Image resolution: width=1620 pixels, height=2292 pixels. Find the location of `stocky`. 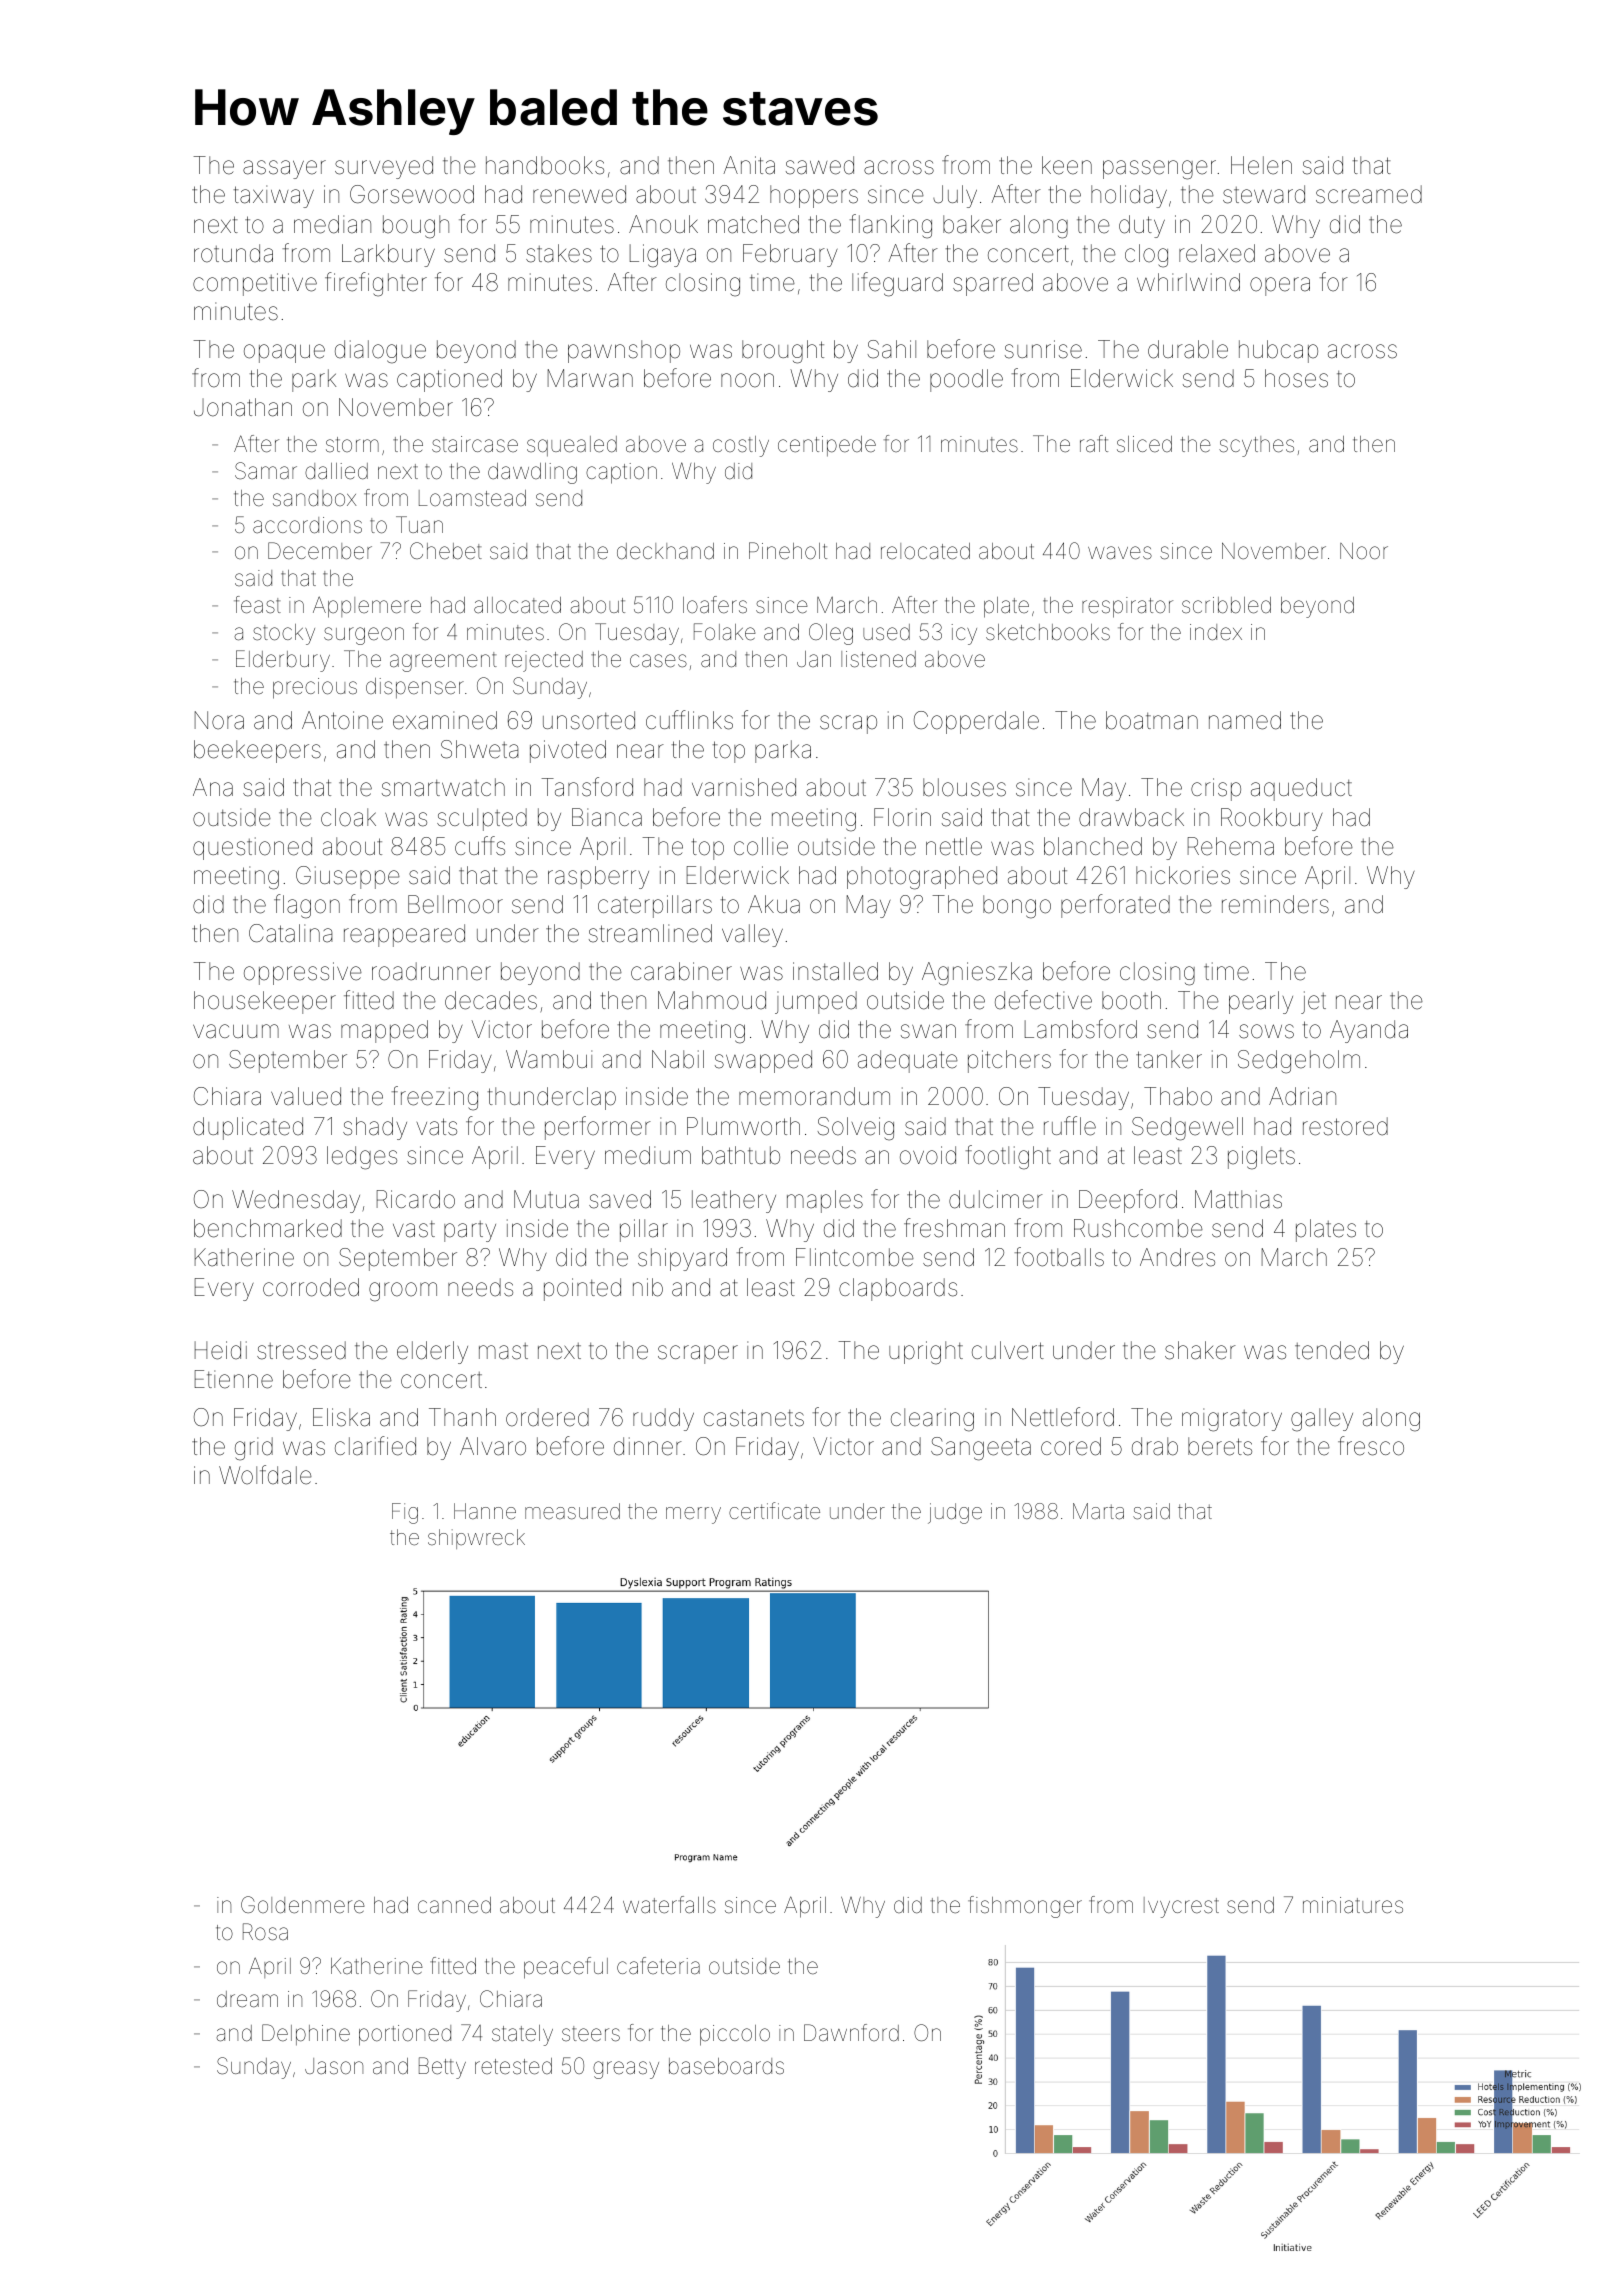

stocky is located at coordinates (284, 634).
